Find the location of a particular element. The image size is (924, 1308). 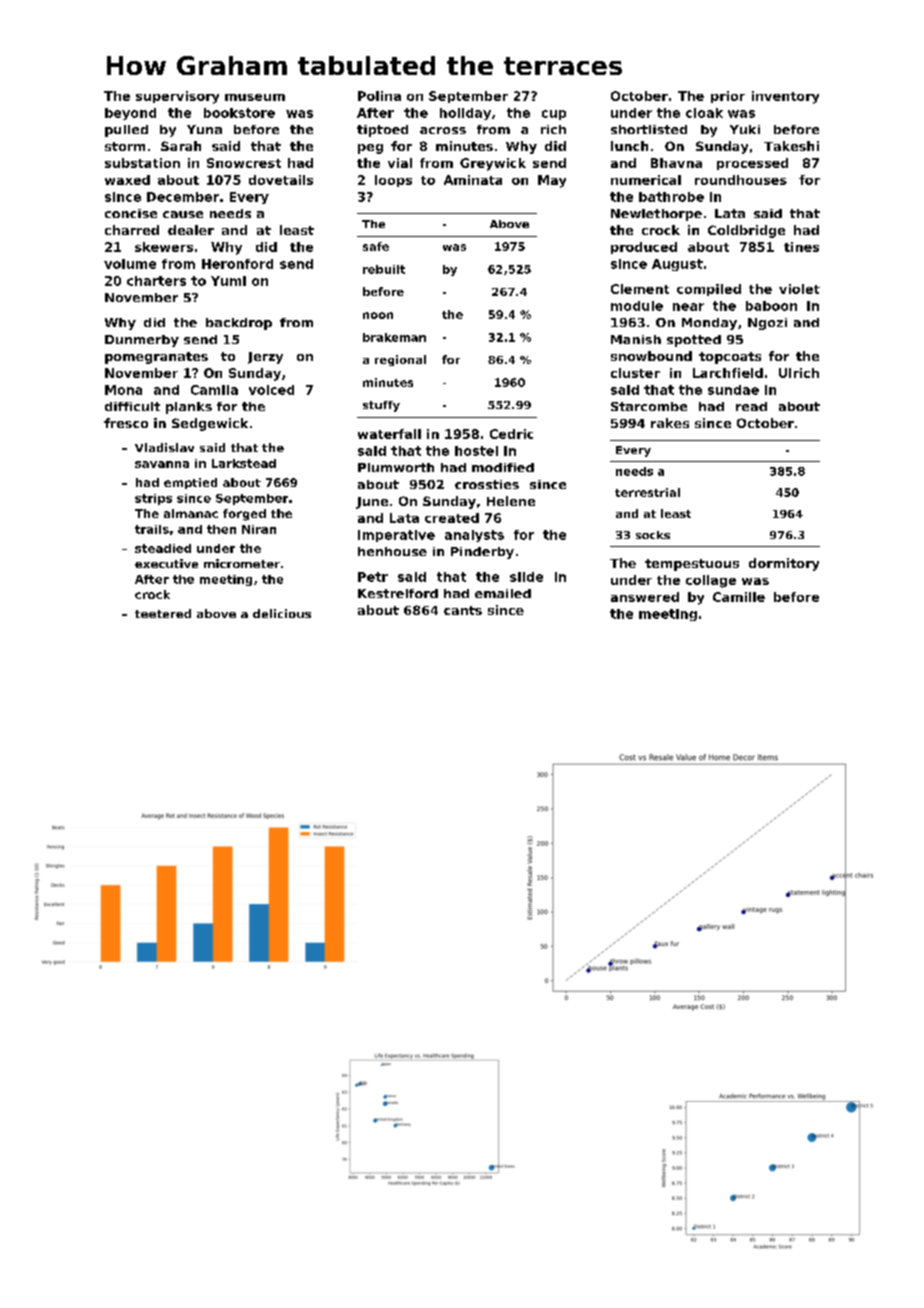

compiled is located at coordinates (709, 290).
